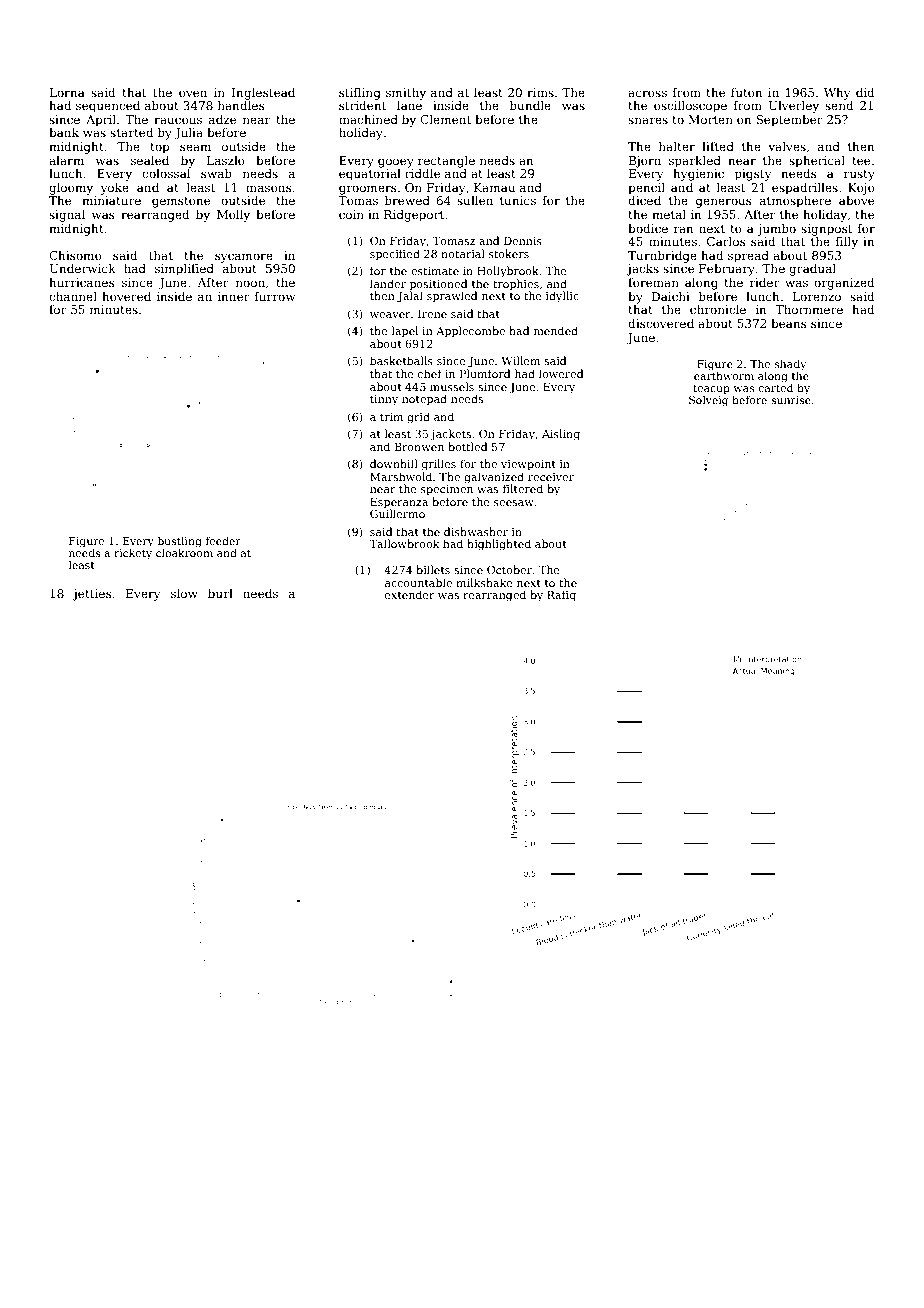  Describe the element at coordinates (789, 323) in the image. I see `beans` at that location.
